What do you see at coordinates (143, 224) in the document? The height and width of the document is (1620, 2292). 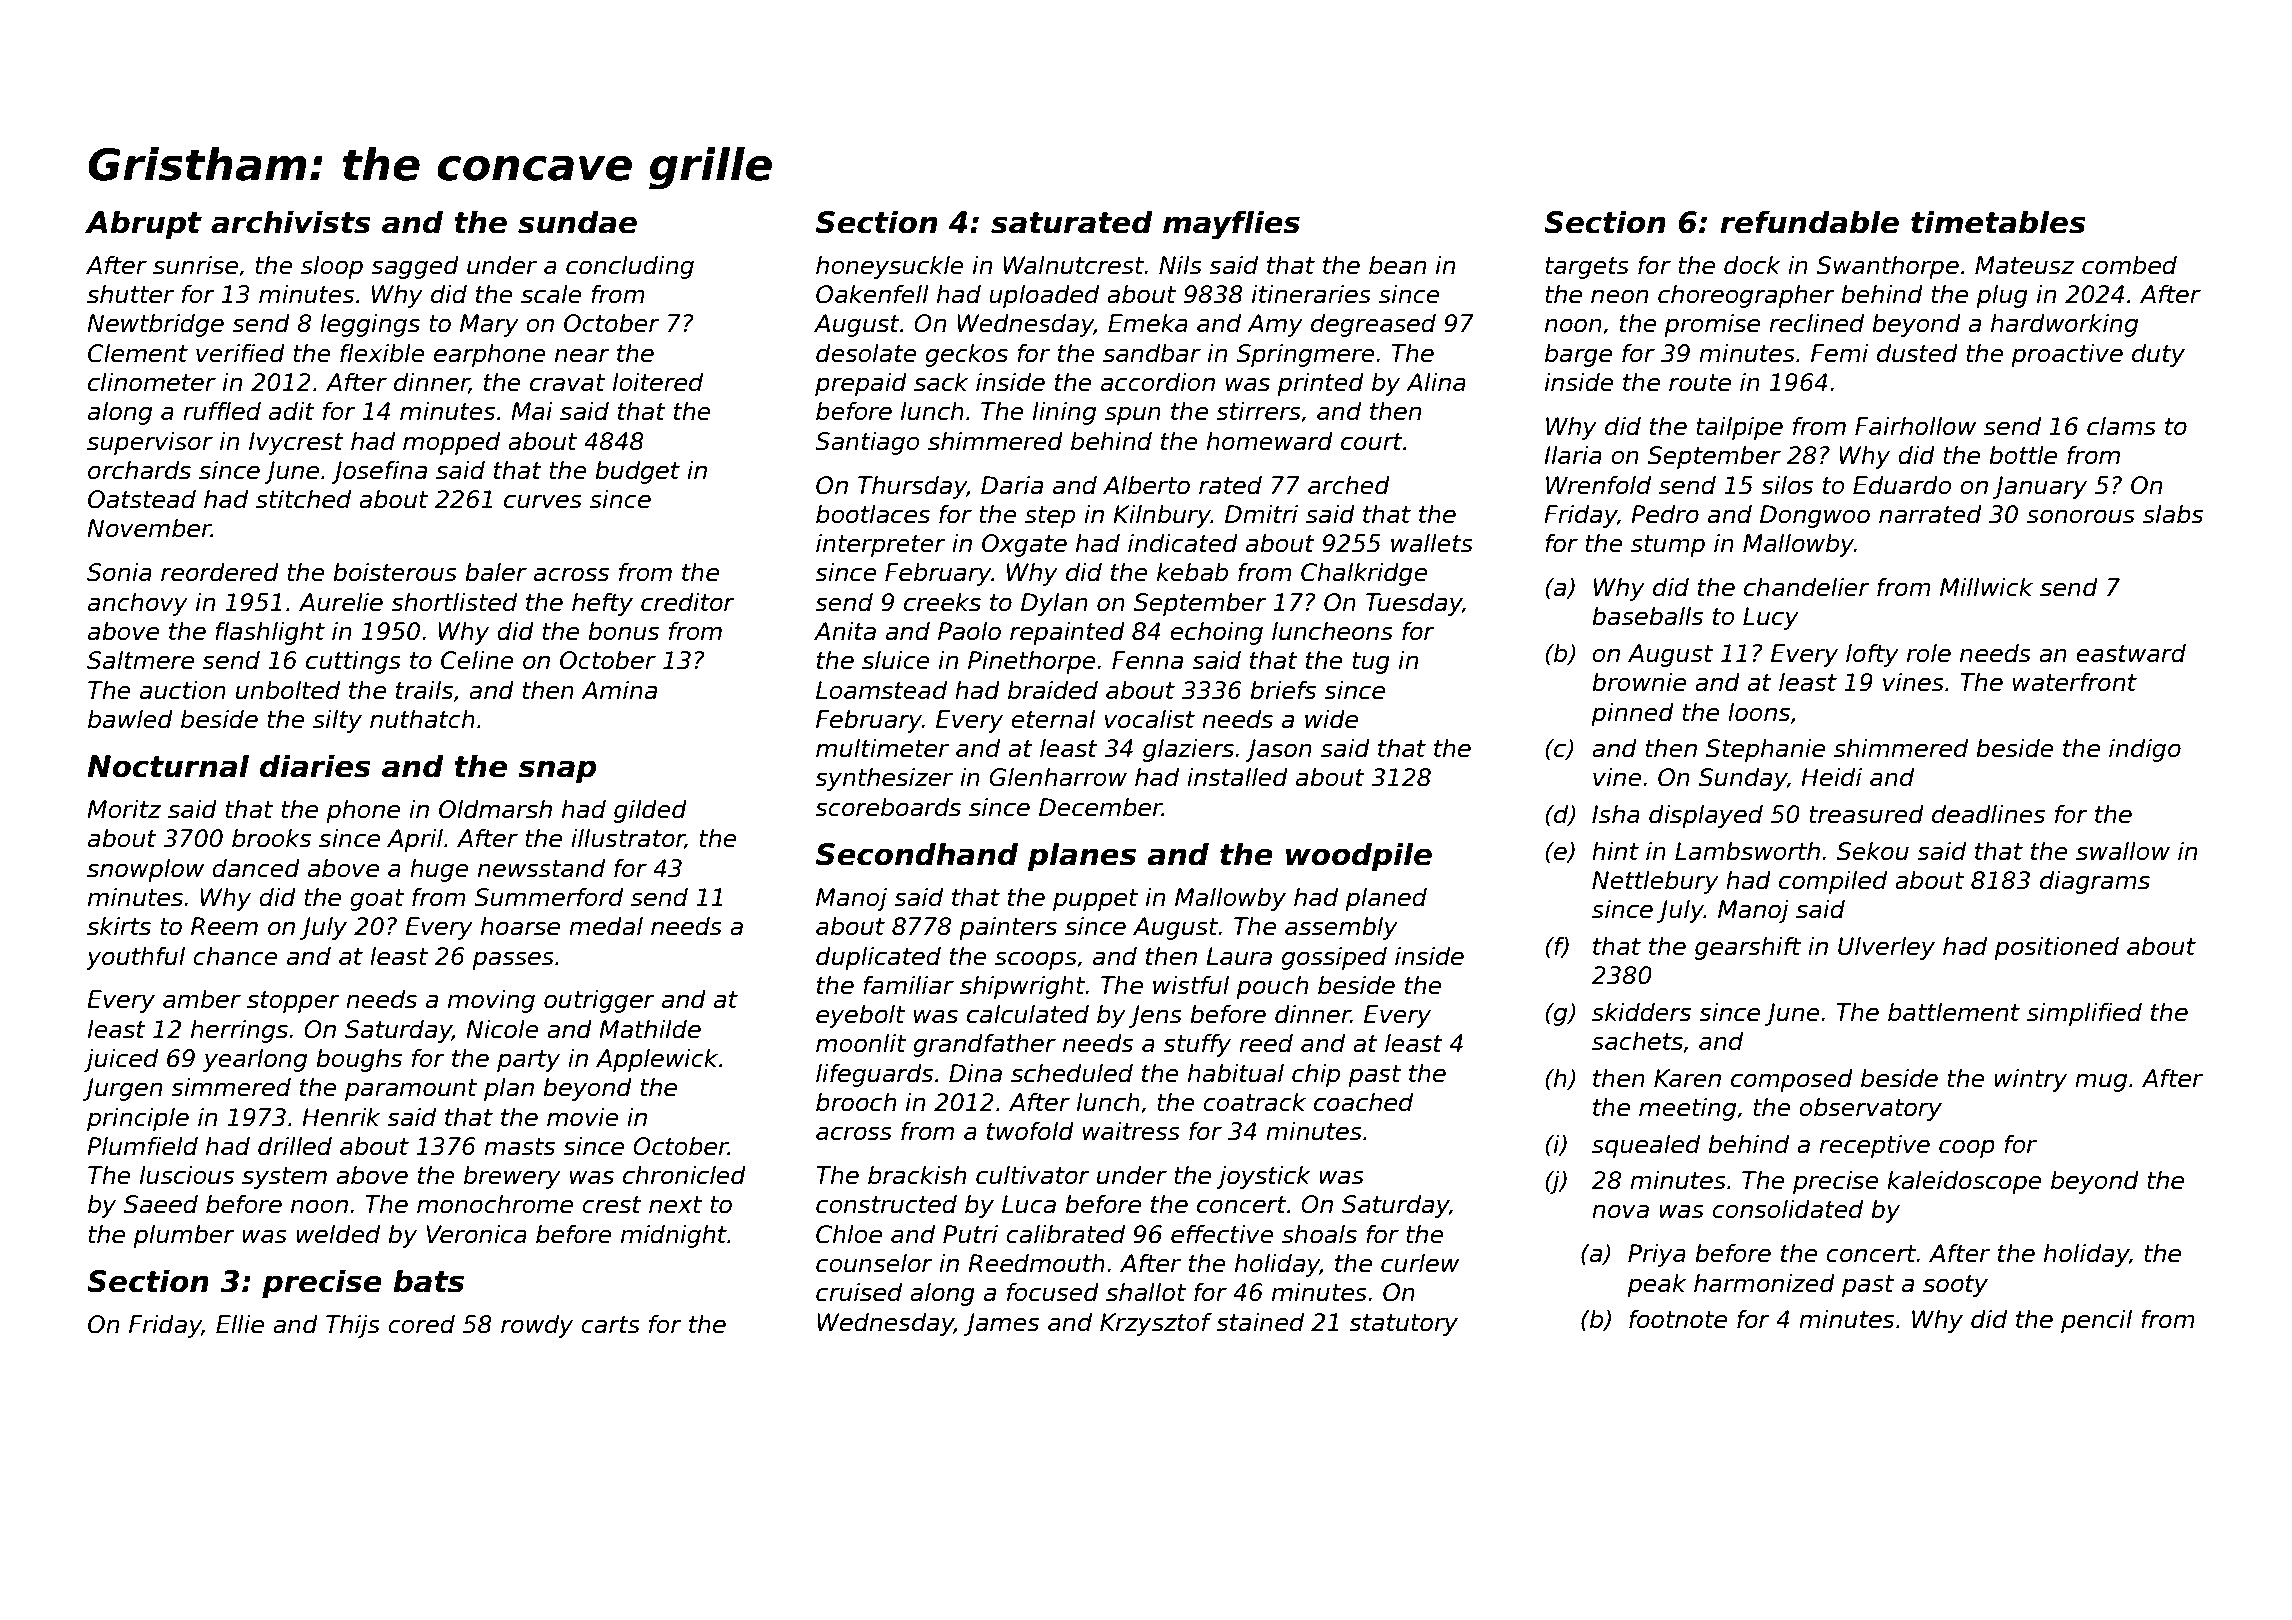 I see `Abrupt` at bounding box center [143, 224].
